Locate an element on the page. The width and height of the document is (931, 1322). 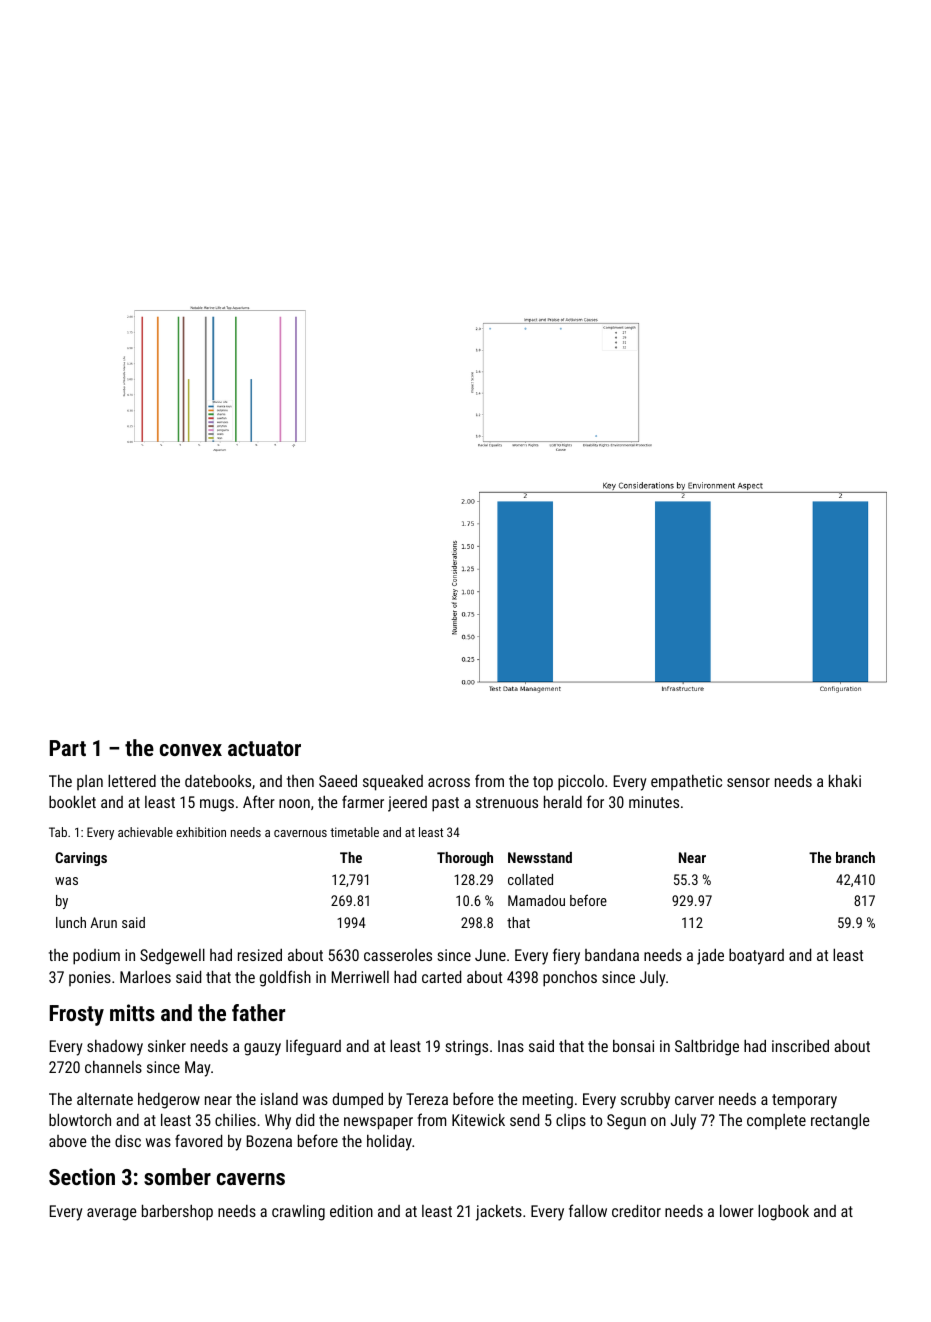
Inas is located at coordinates (511, 1046).
